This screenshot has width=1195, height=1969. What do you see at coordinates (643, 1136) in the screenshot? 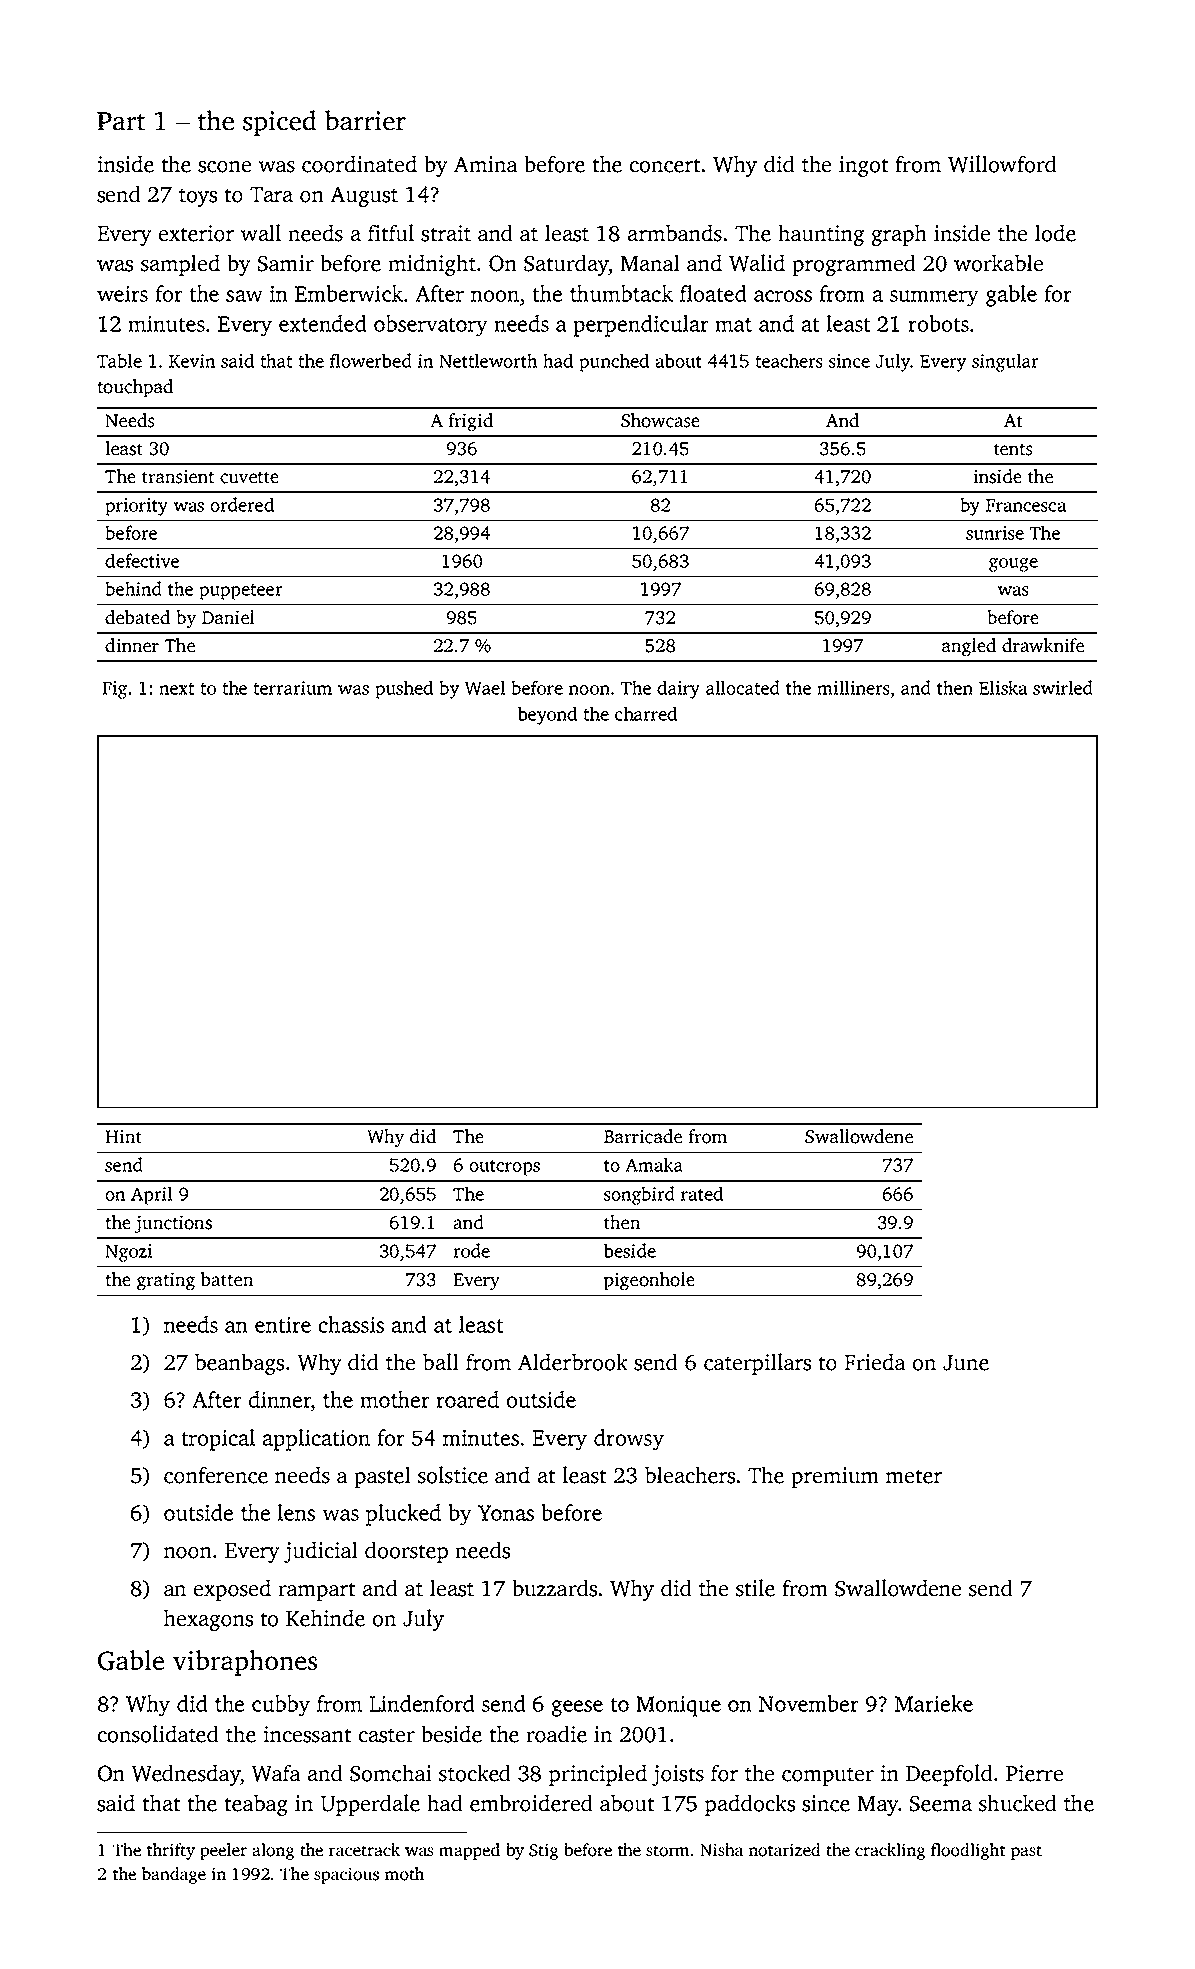
I see `Barricade` at bounding box center [643, 1136].
